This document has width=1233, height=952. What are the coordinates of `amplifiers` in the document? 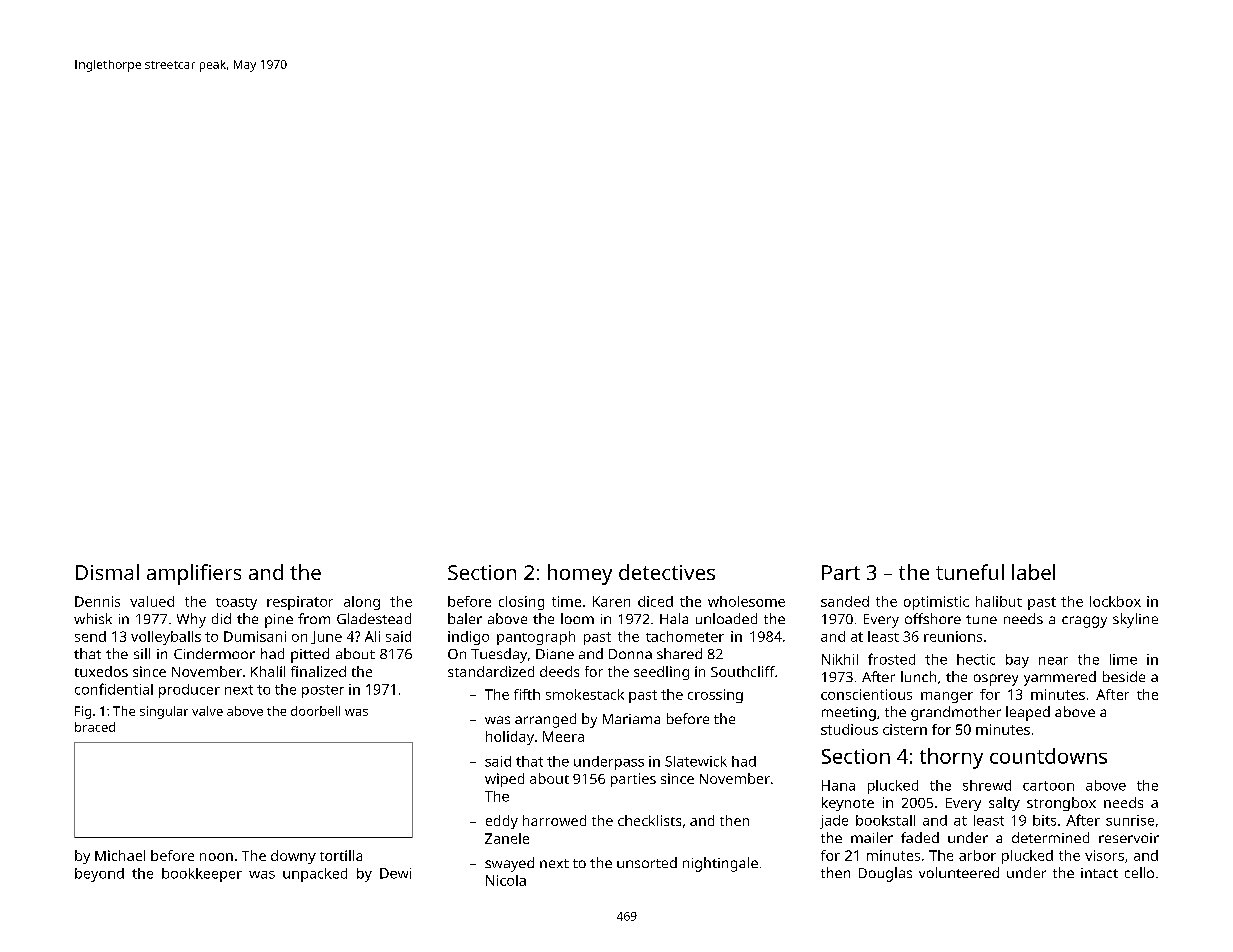 It's located at (194, 574).
